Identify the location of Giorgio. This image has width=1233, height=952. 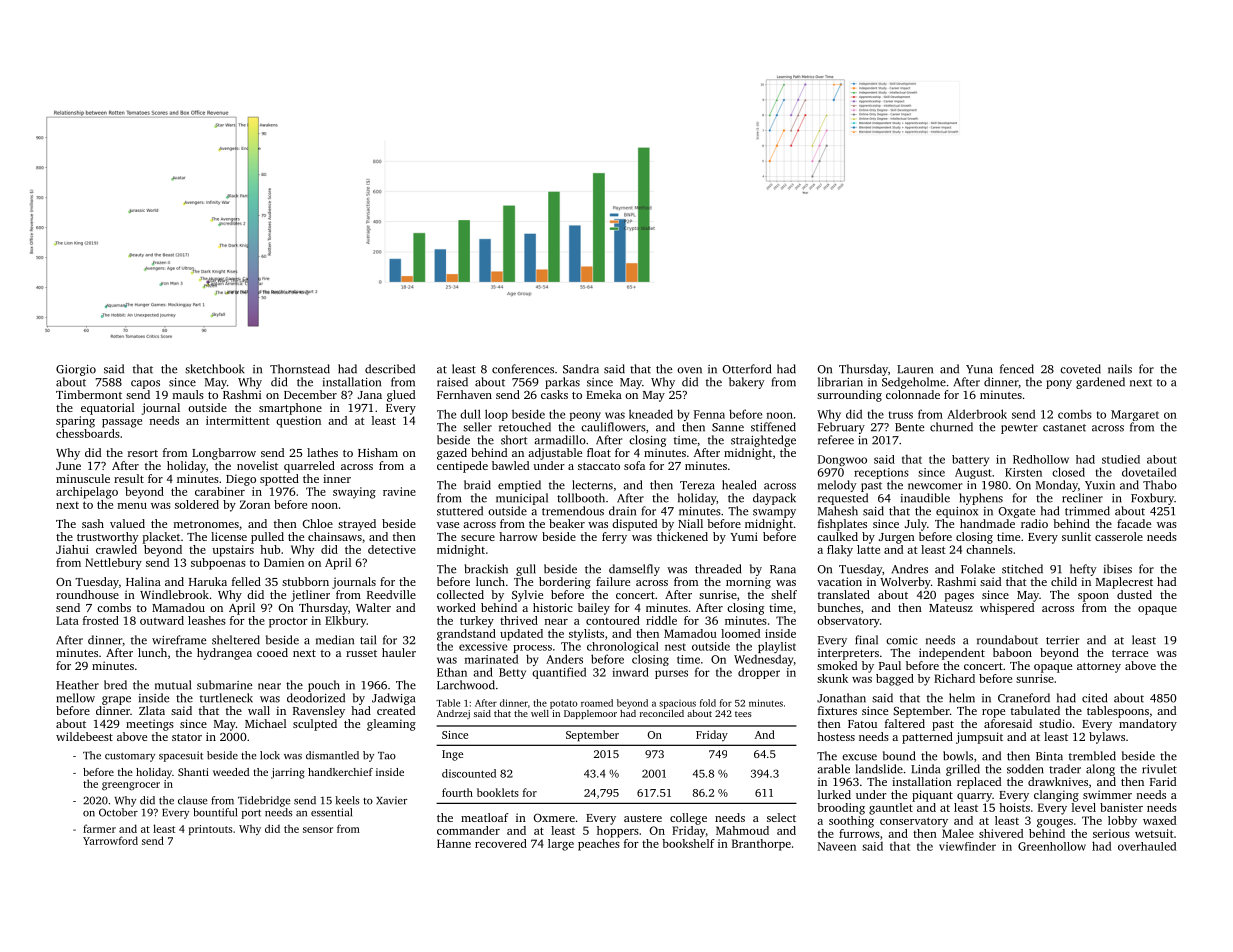
(76, 370).
